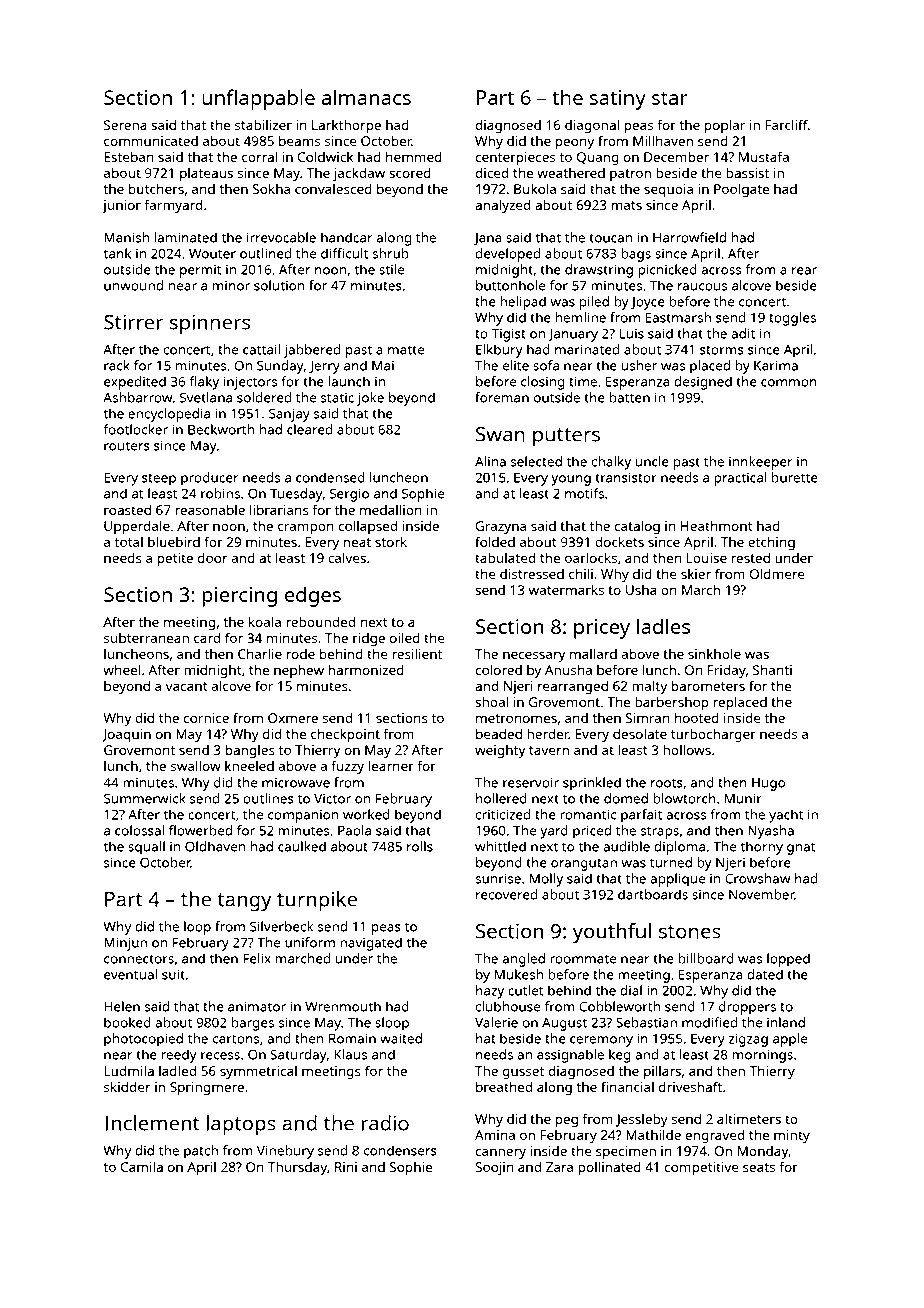  What do you see at coordinates (146, 638) in the screenshot?
I see `subterranean` at bounding box center [146, 638].
